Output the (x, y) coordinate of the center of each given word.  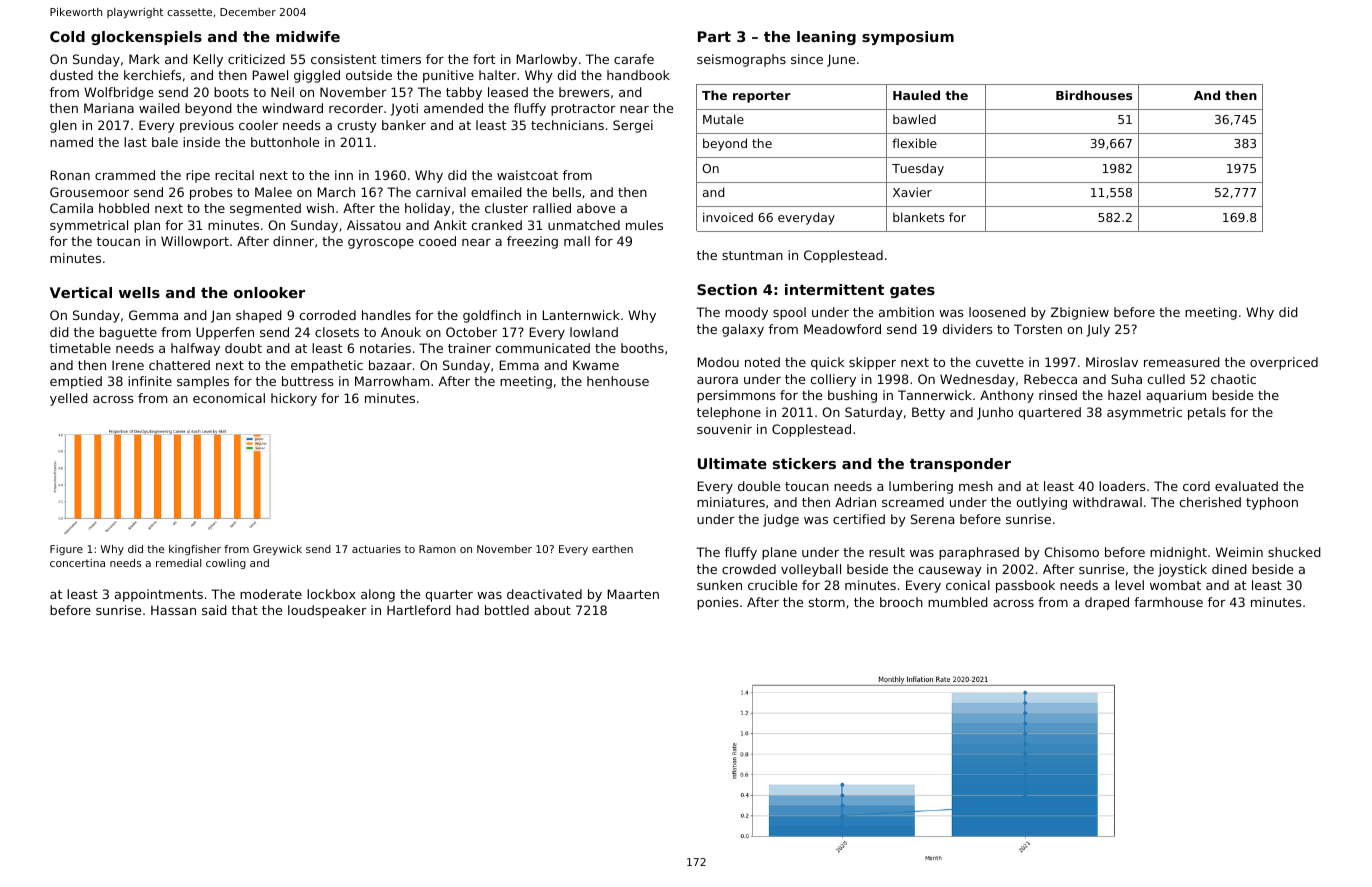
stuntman (752, 255)
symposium (908, 38)
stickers (804, 463)
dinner (293, 241)
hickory (294, 399)
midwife (308, 36)
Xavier (912, 192)
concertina (77, 563)
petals (1207, 413)
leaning (826, 38)
